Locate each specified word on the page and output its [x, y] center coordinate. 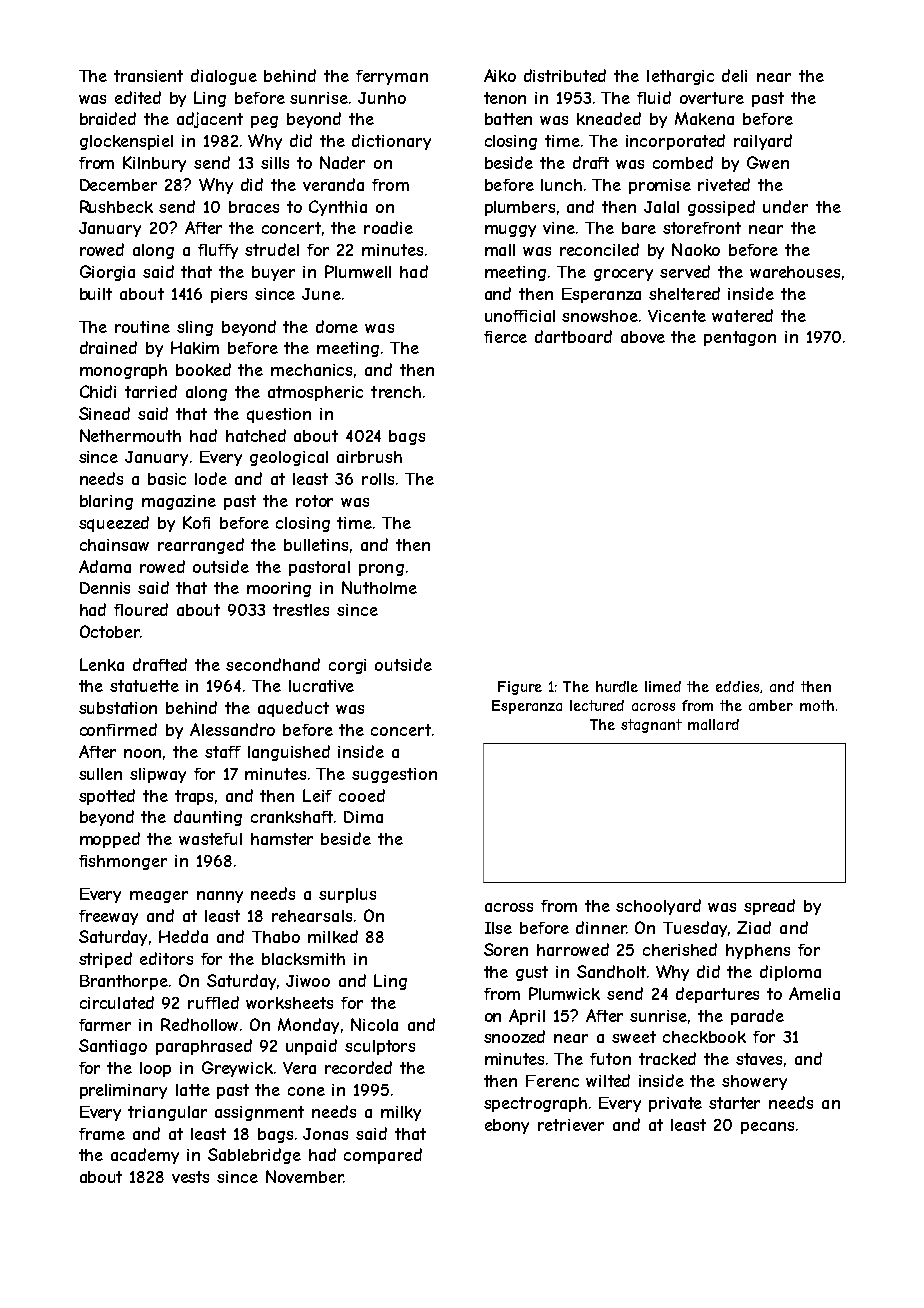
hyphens [758, 951]
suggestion [394, 775]
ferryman [392, 77]
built [96, 294]
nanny [220, 897]
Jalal [661, 207]
